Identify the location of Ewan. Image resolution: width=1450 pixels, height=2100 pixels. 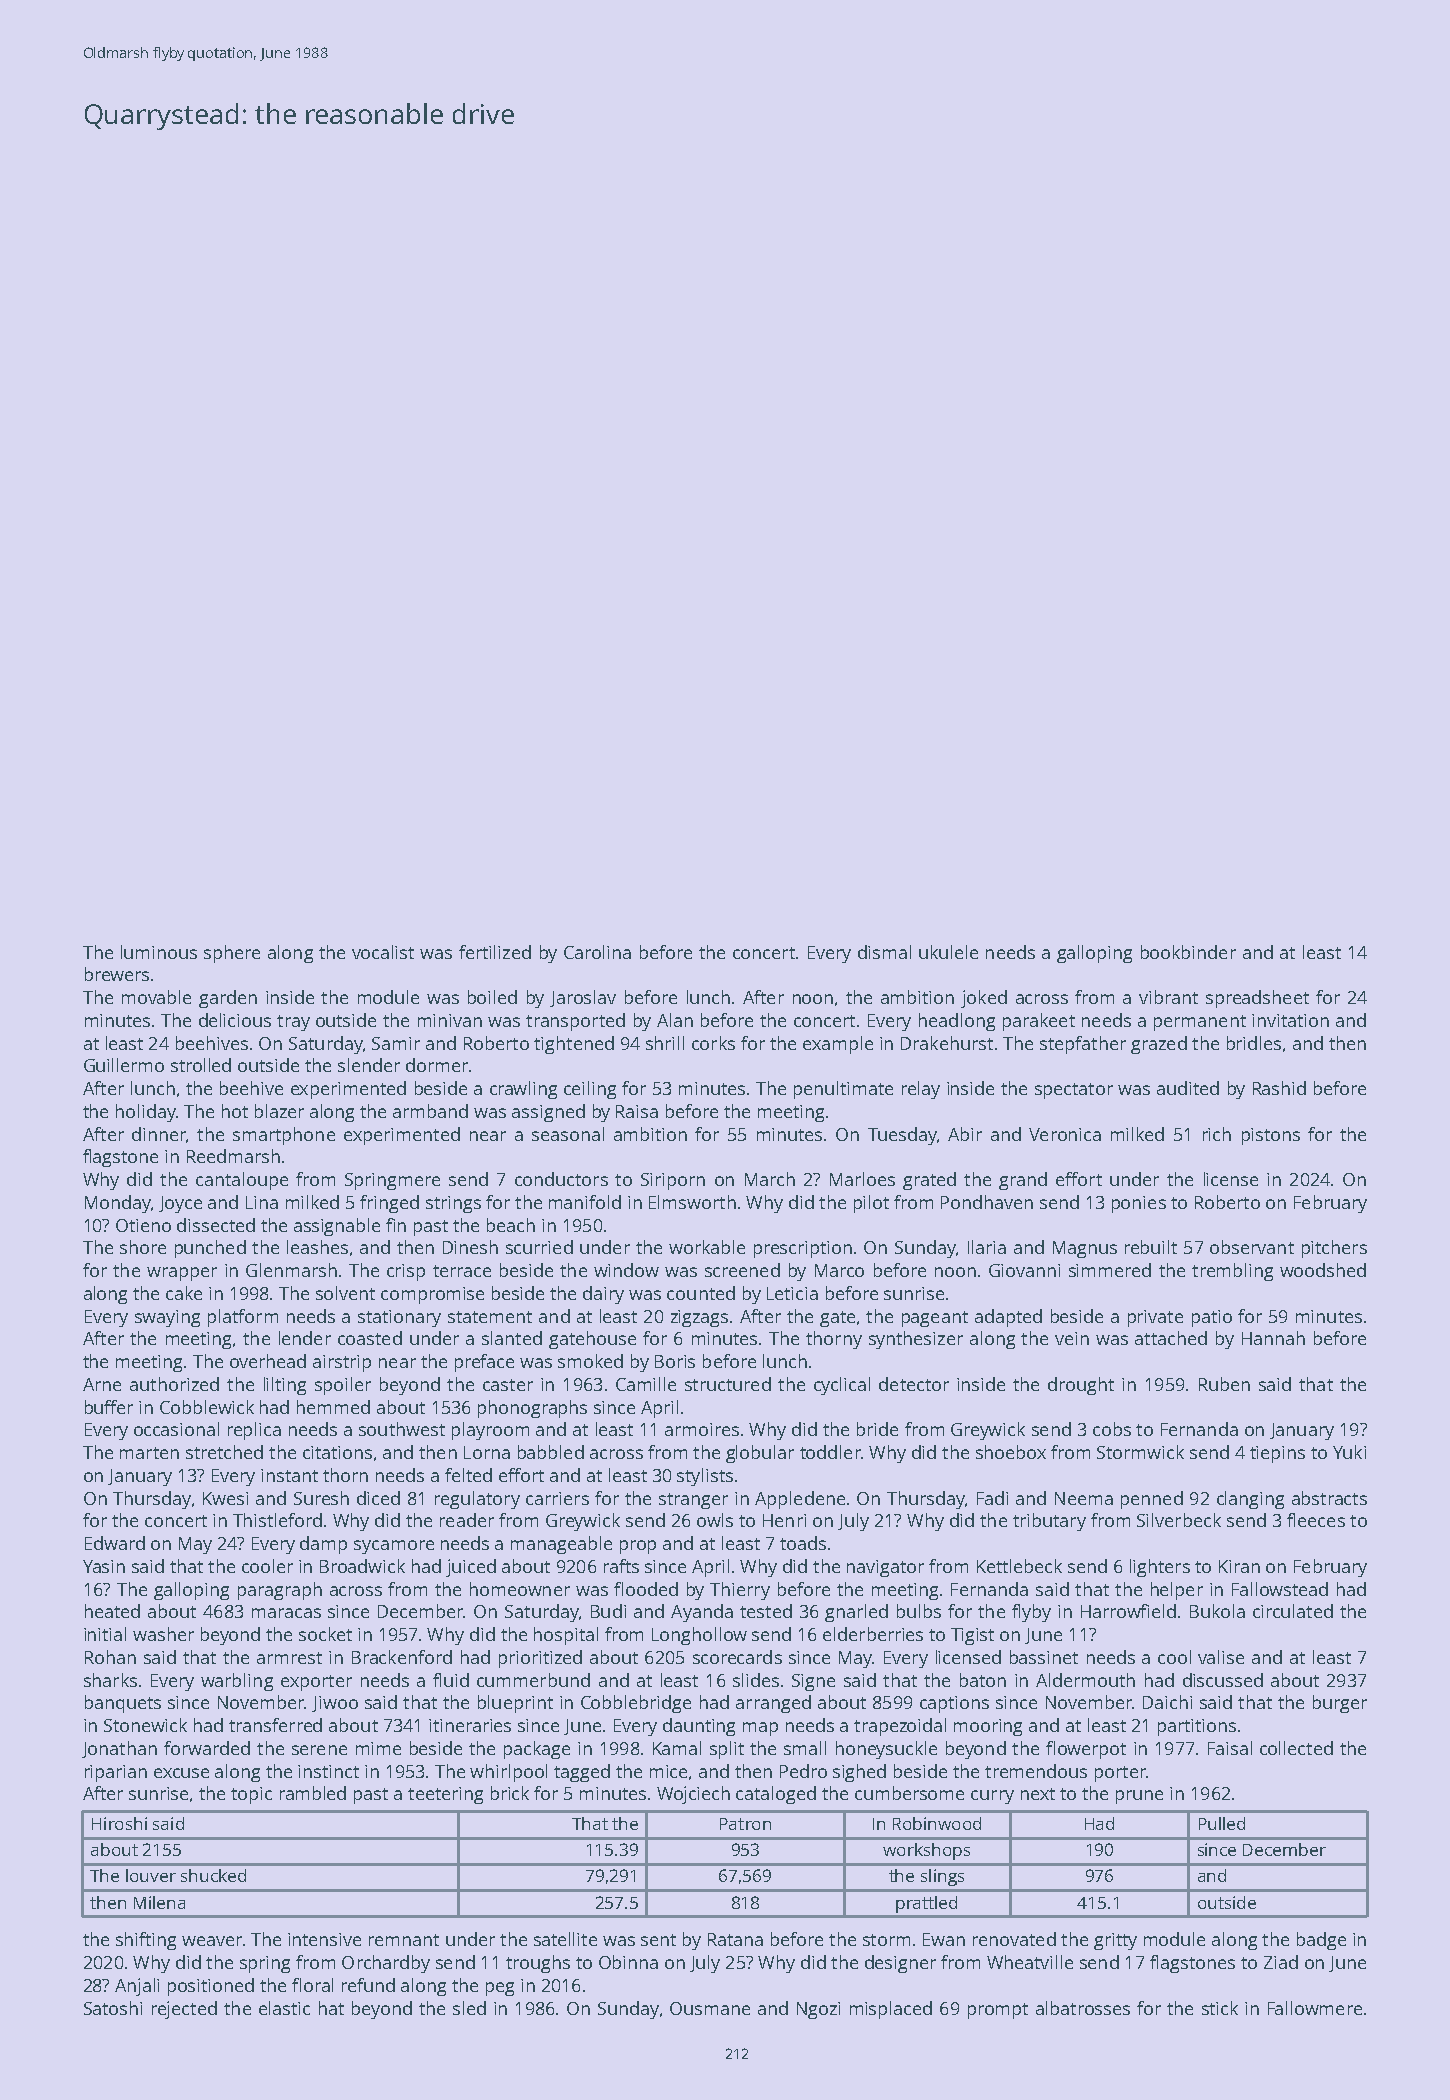
(944, 1939).
